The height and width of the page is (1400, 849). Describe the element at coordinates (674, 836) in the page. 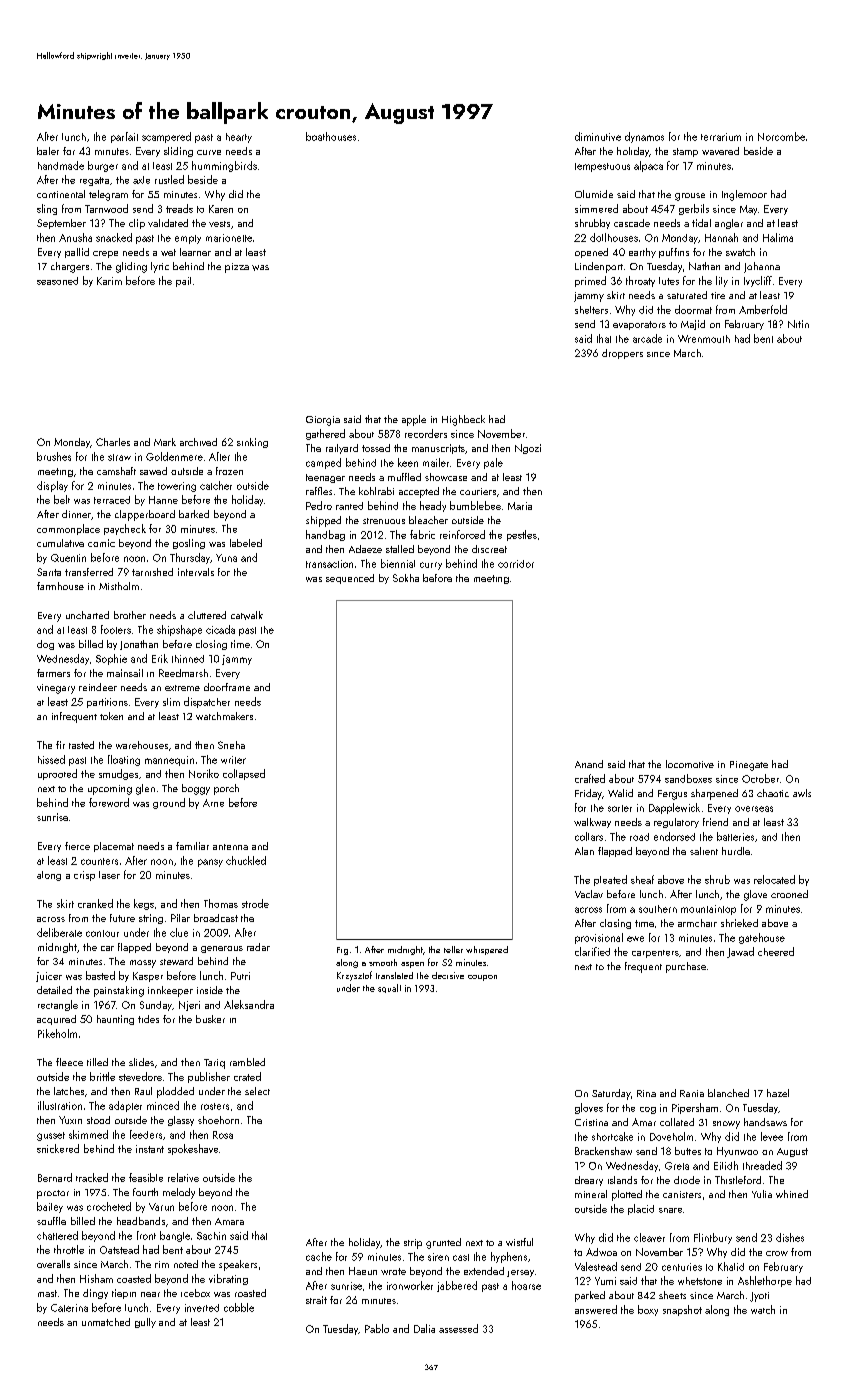

I see `endorsed` at that location.
